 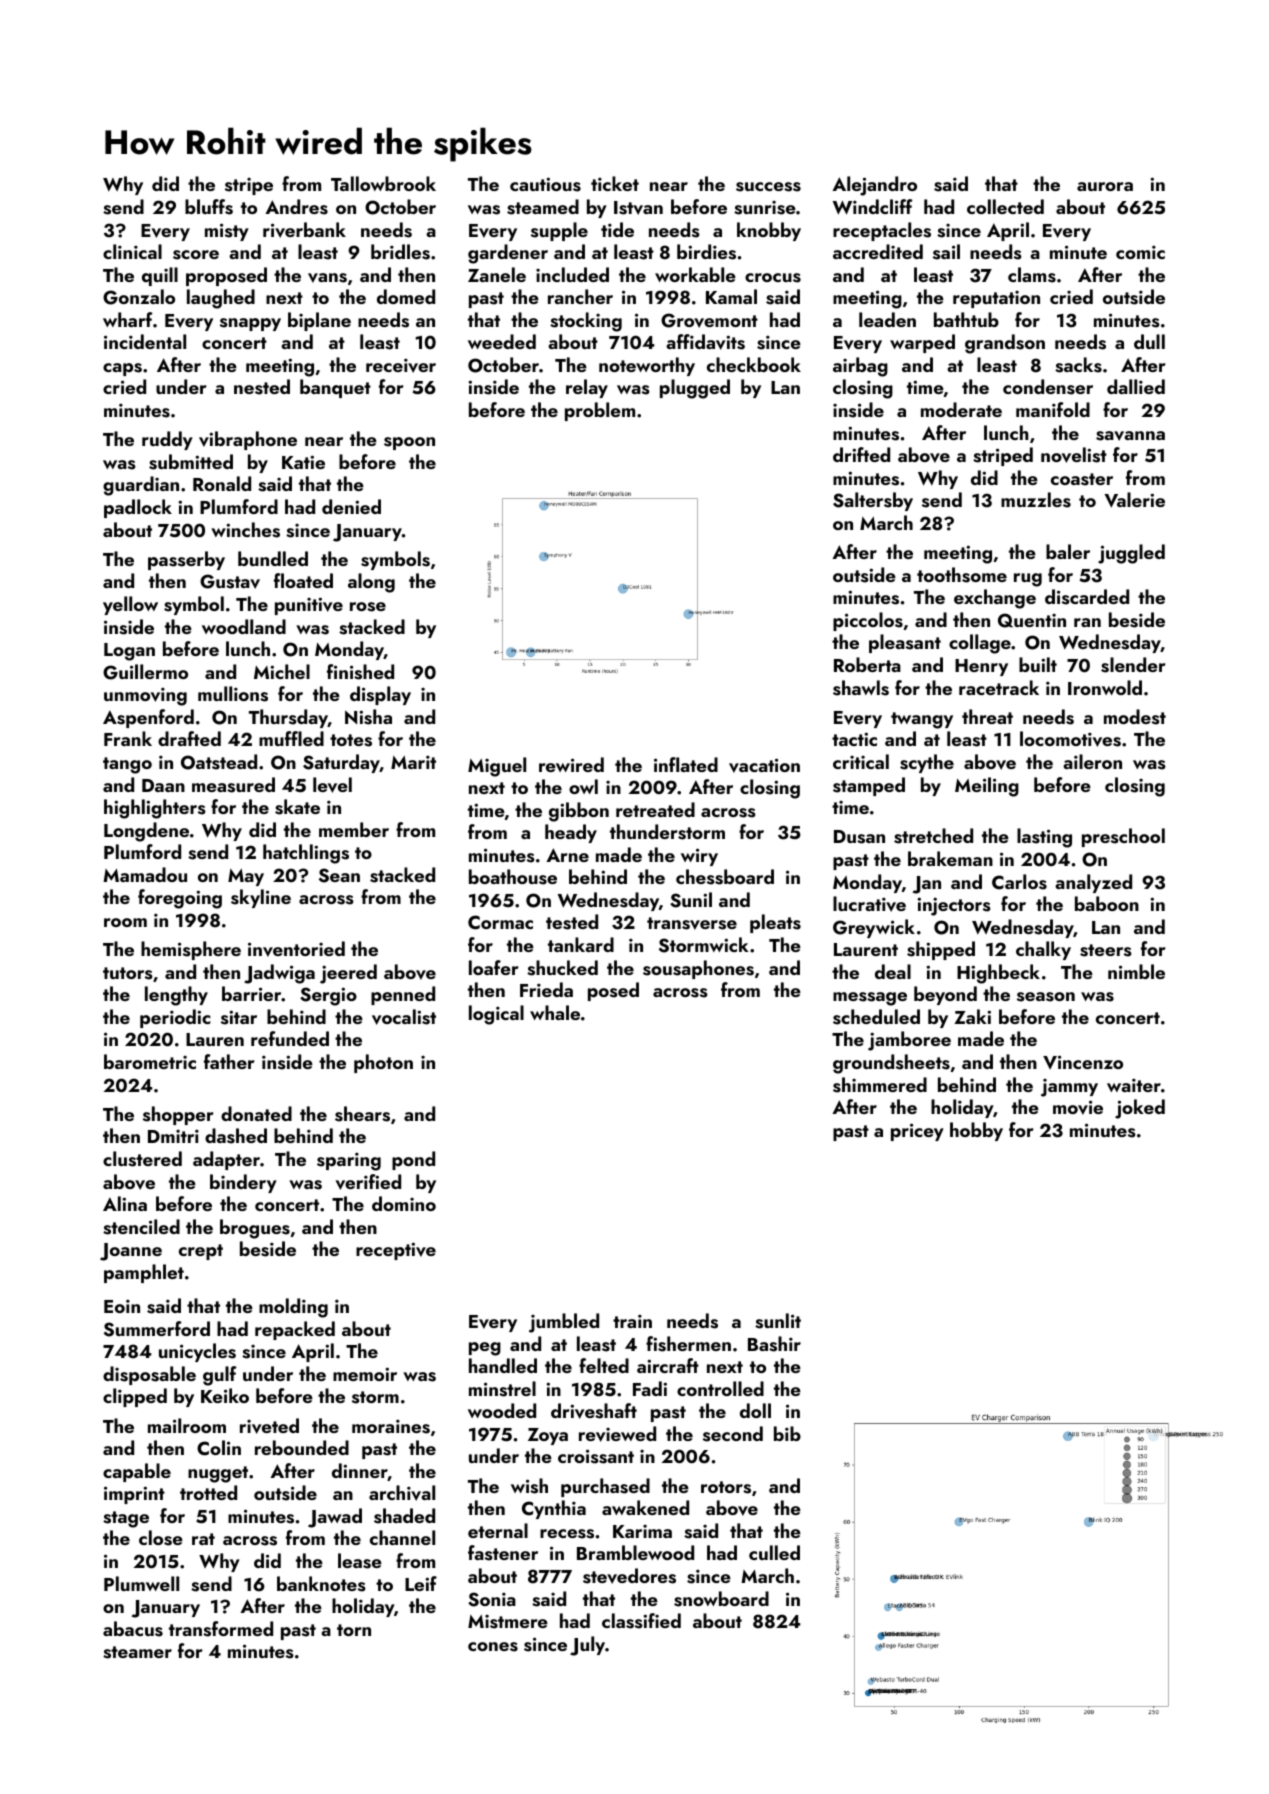 What do you see at coordinates (1078, 1107) in the screenshot?
I see `movie` at bounding box center [1078, 1107].
